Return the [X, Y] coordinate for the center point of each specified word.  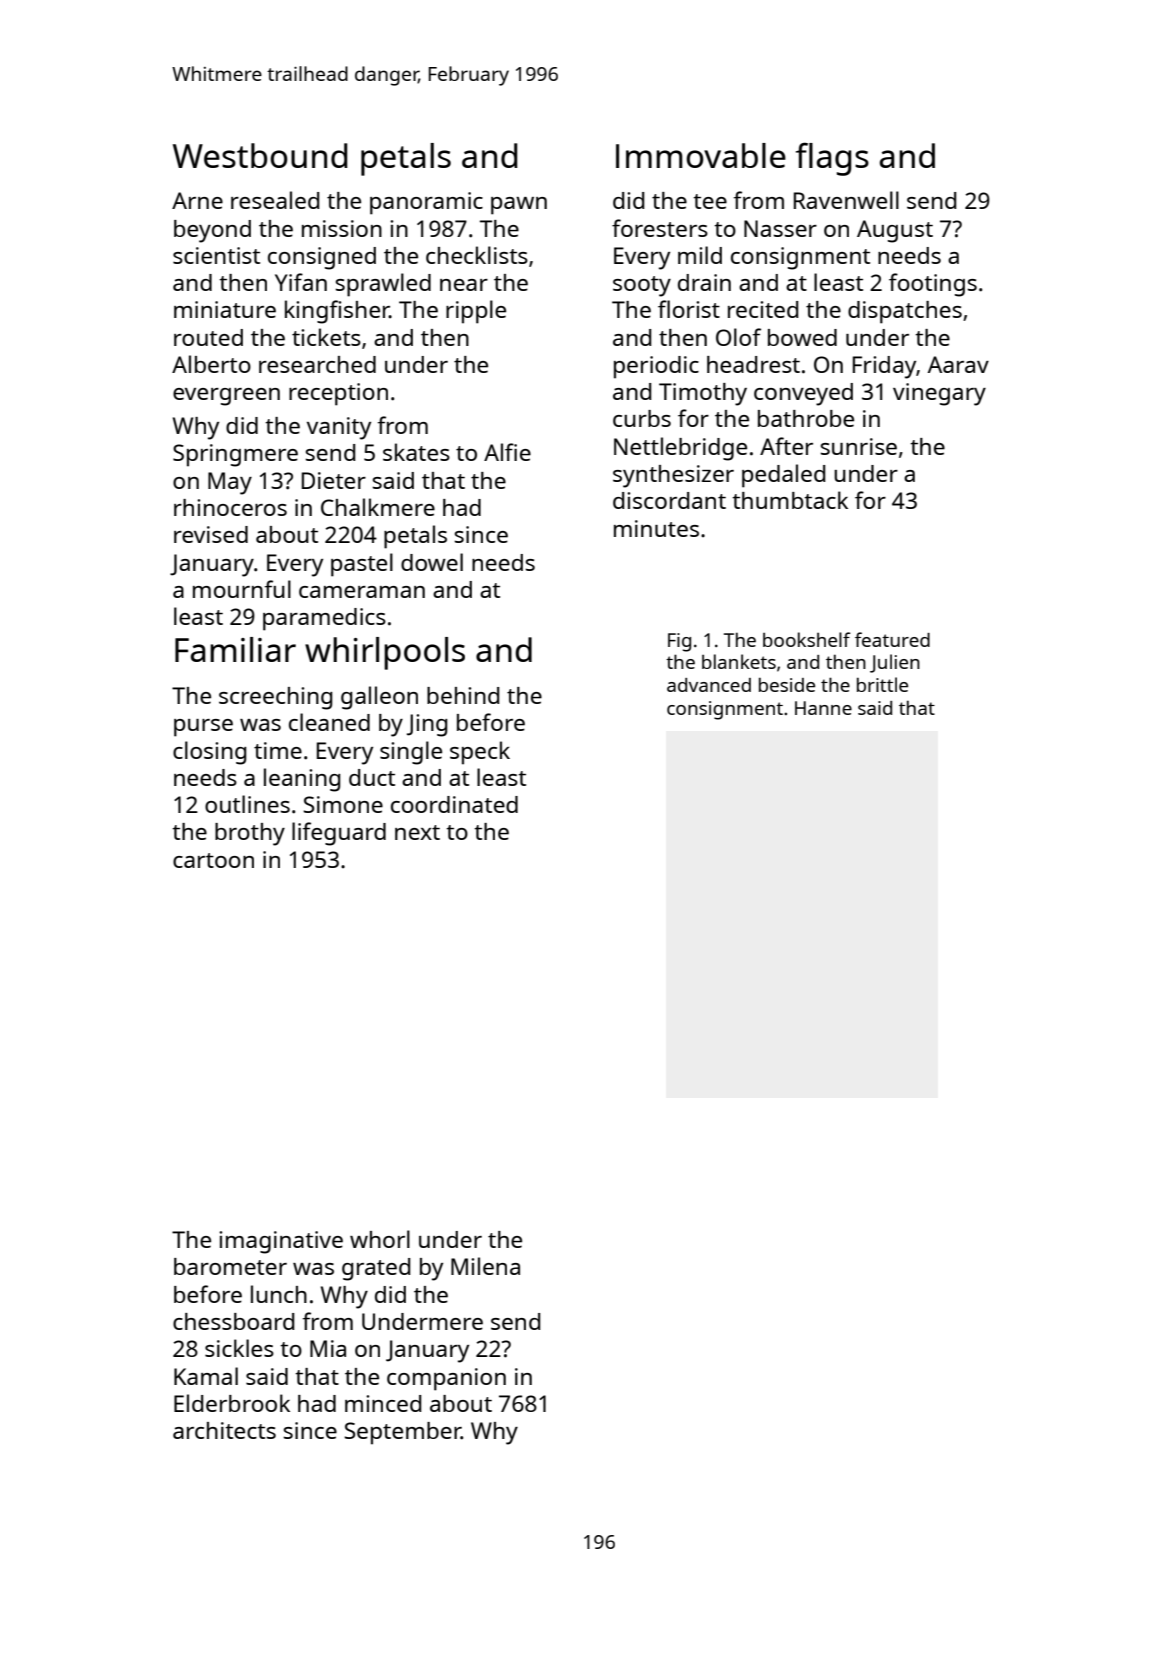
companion [446, 1379]
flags [832, 159]
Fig [679, 642]
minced [383, 1403]
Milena [485, 1266]
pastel [362, 565]
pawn [519, 206]
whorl [380, 1239]
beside [787, 685]
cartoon [213, 860]
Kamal [206, 1376]
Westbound [260, 155]
